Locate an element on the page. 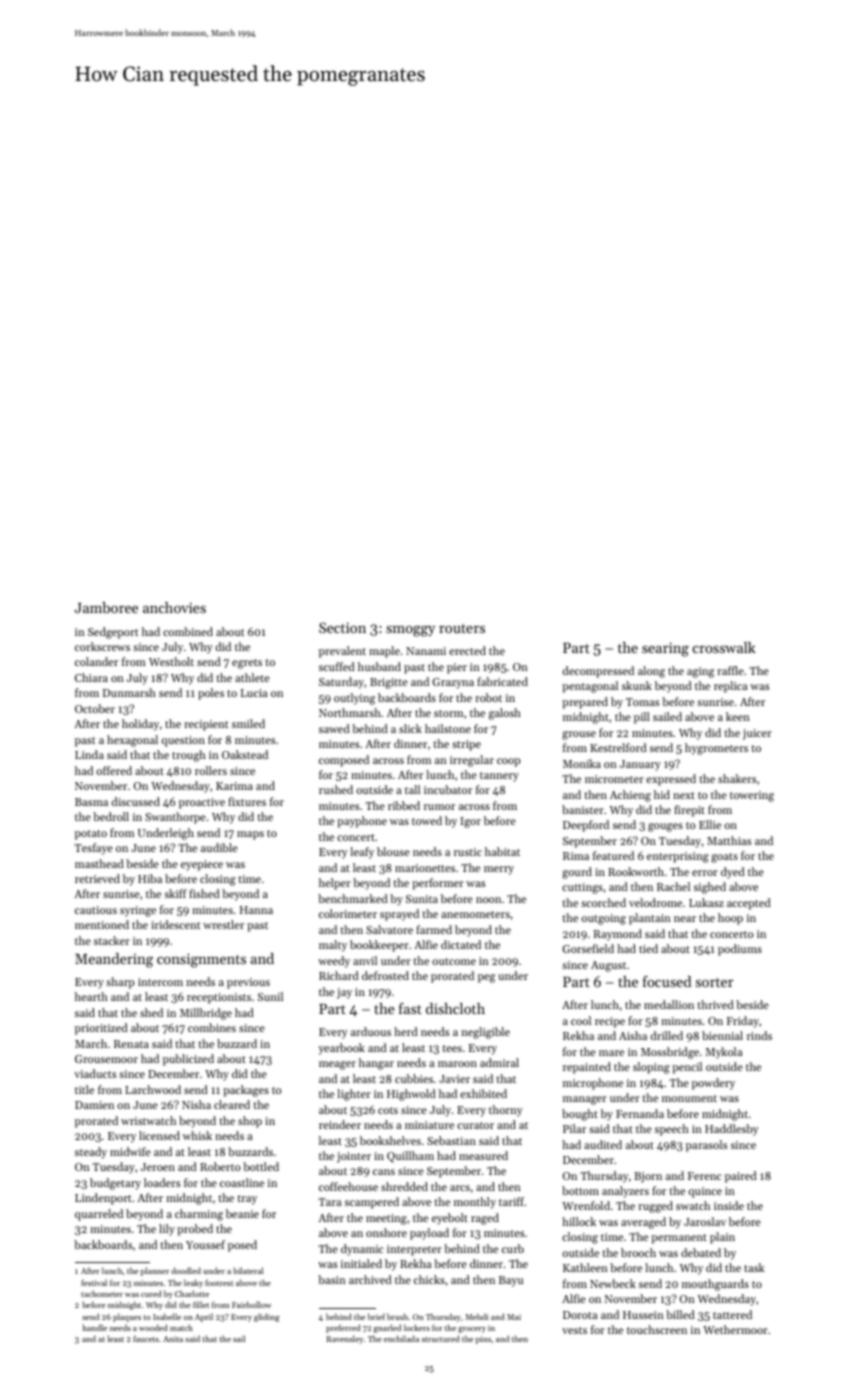  galosh is located at coordinates (505, 714).
